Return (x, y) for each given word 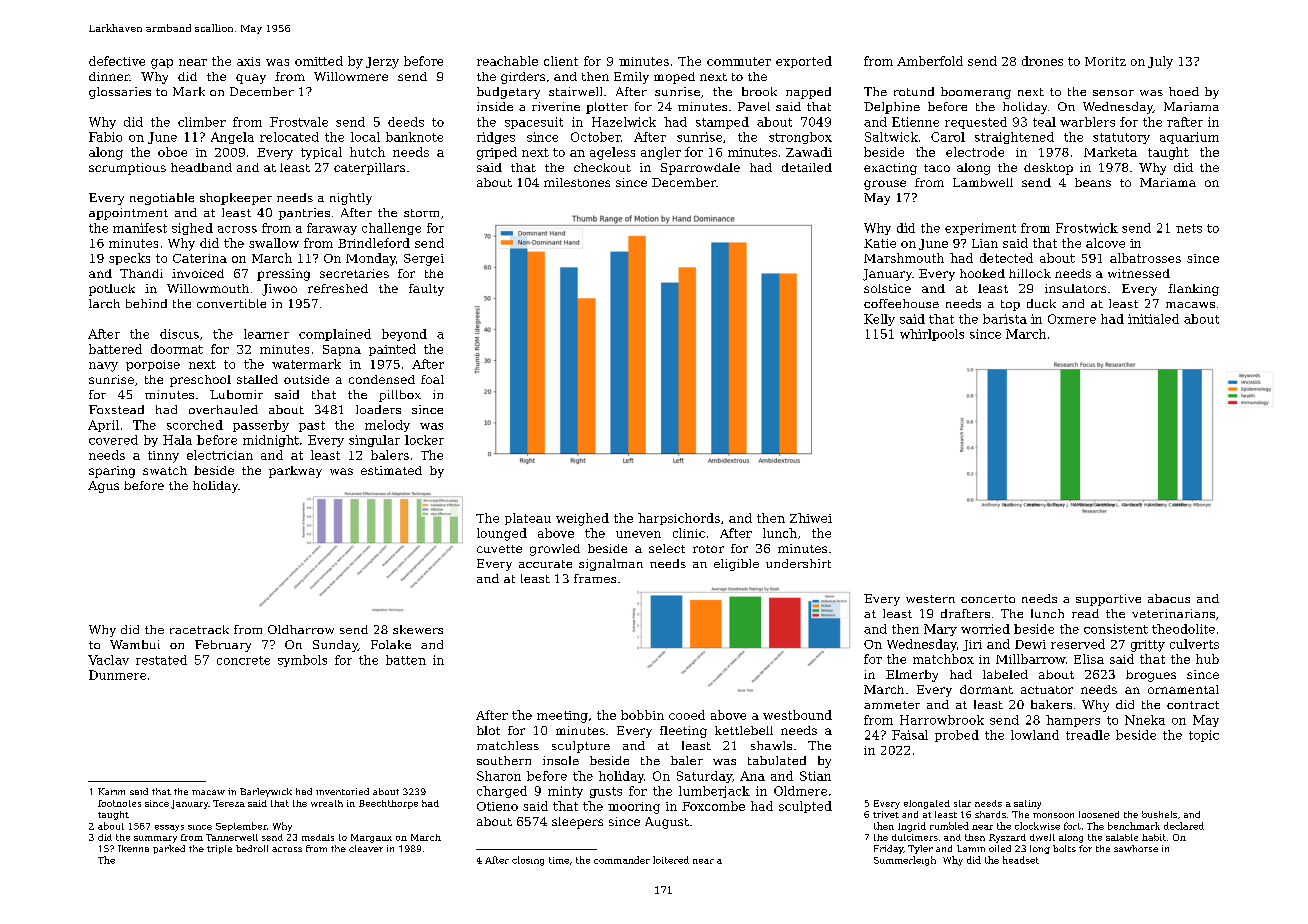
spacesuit (534, 123)
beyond (404, 335)
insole (561, 760)
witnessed (1139, 273)
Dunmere (117, 675)
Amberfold (930, 61)
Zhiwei (811, 518)
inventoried (342, 791)
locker (424, 440)
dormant (986, 689)
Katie (880, 243)
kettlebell (744, 730)
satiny (1027, 804)
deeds (406, 122)
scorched (195, 425)
